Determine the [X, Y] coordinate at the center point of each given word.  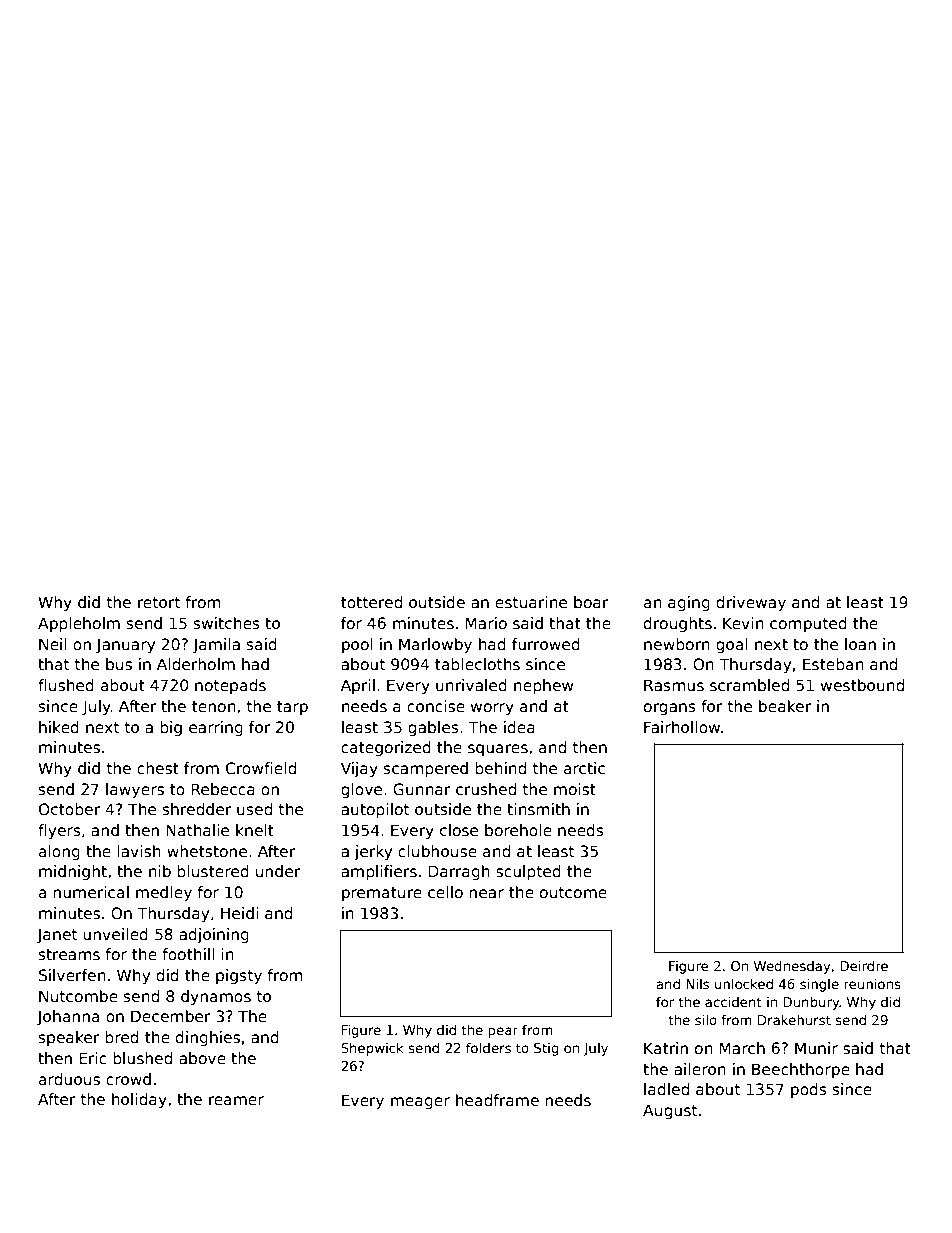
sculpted [528, 872]
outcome [573, 892]
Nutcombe [78, 996]
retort [159, 602]
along [59, 852]
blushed [142, 1058]
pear [503, 1032]
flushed [66, 685]
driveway [751, 603]
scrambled [749, 685]
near [486, 894]
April [358, 686]
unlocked [744, 984]
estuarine [531, 602]
